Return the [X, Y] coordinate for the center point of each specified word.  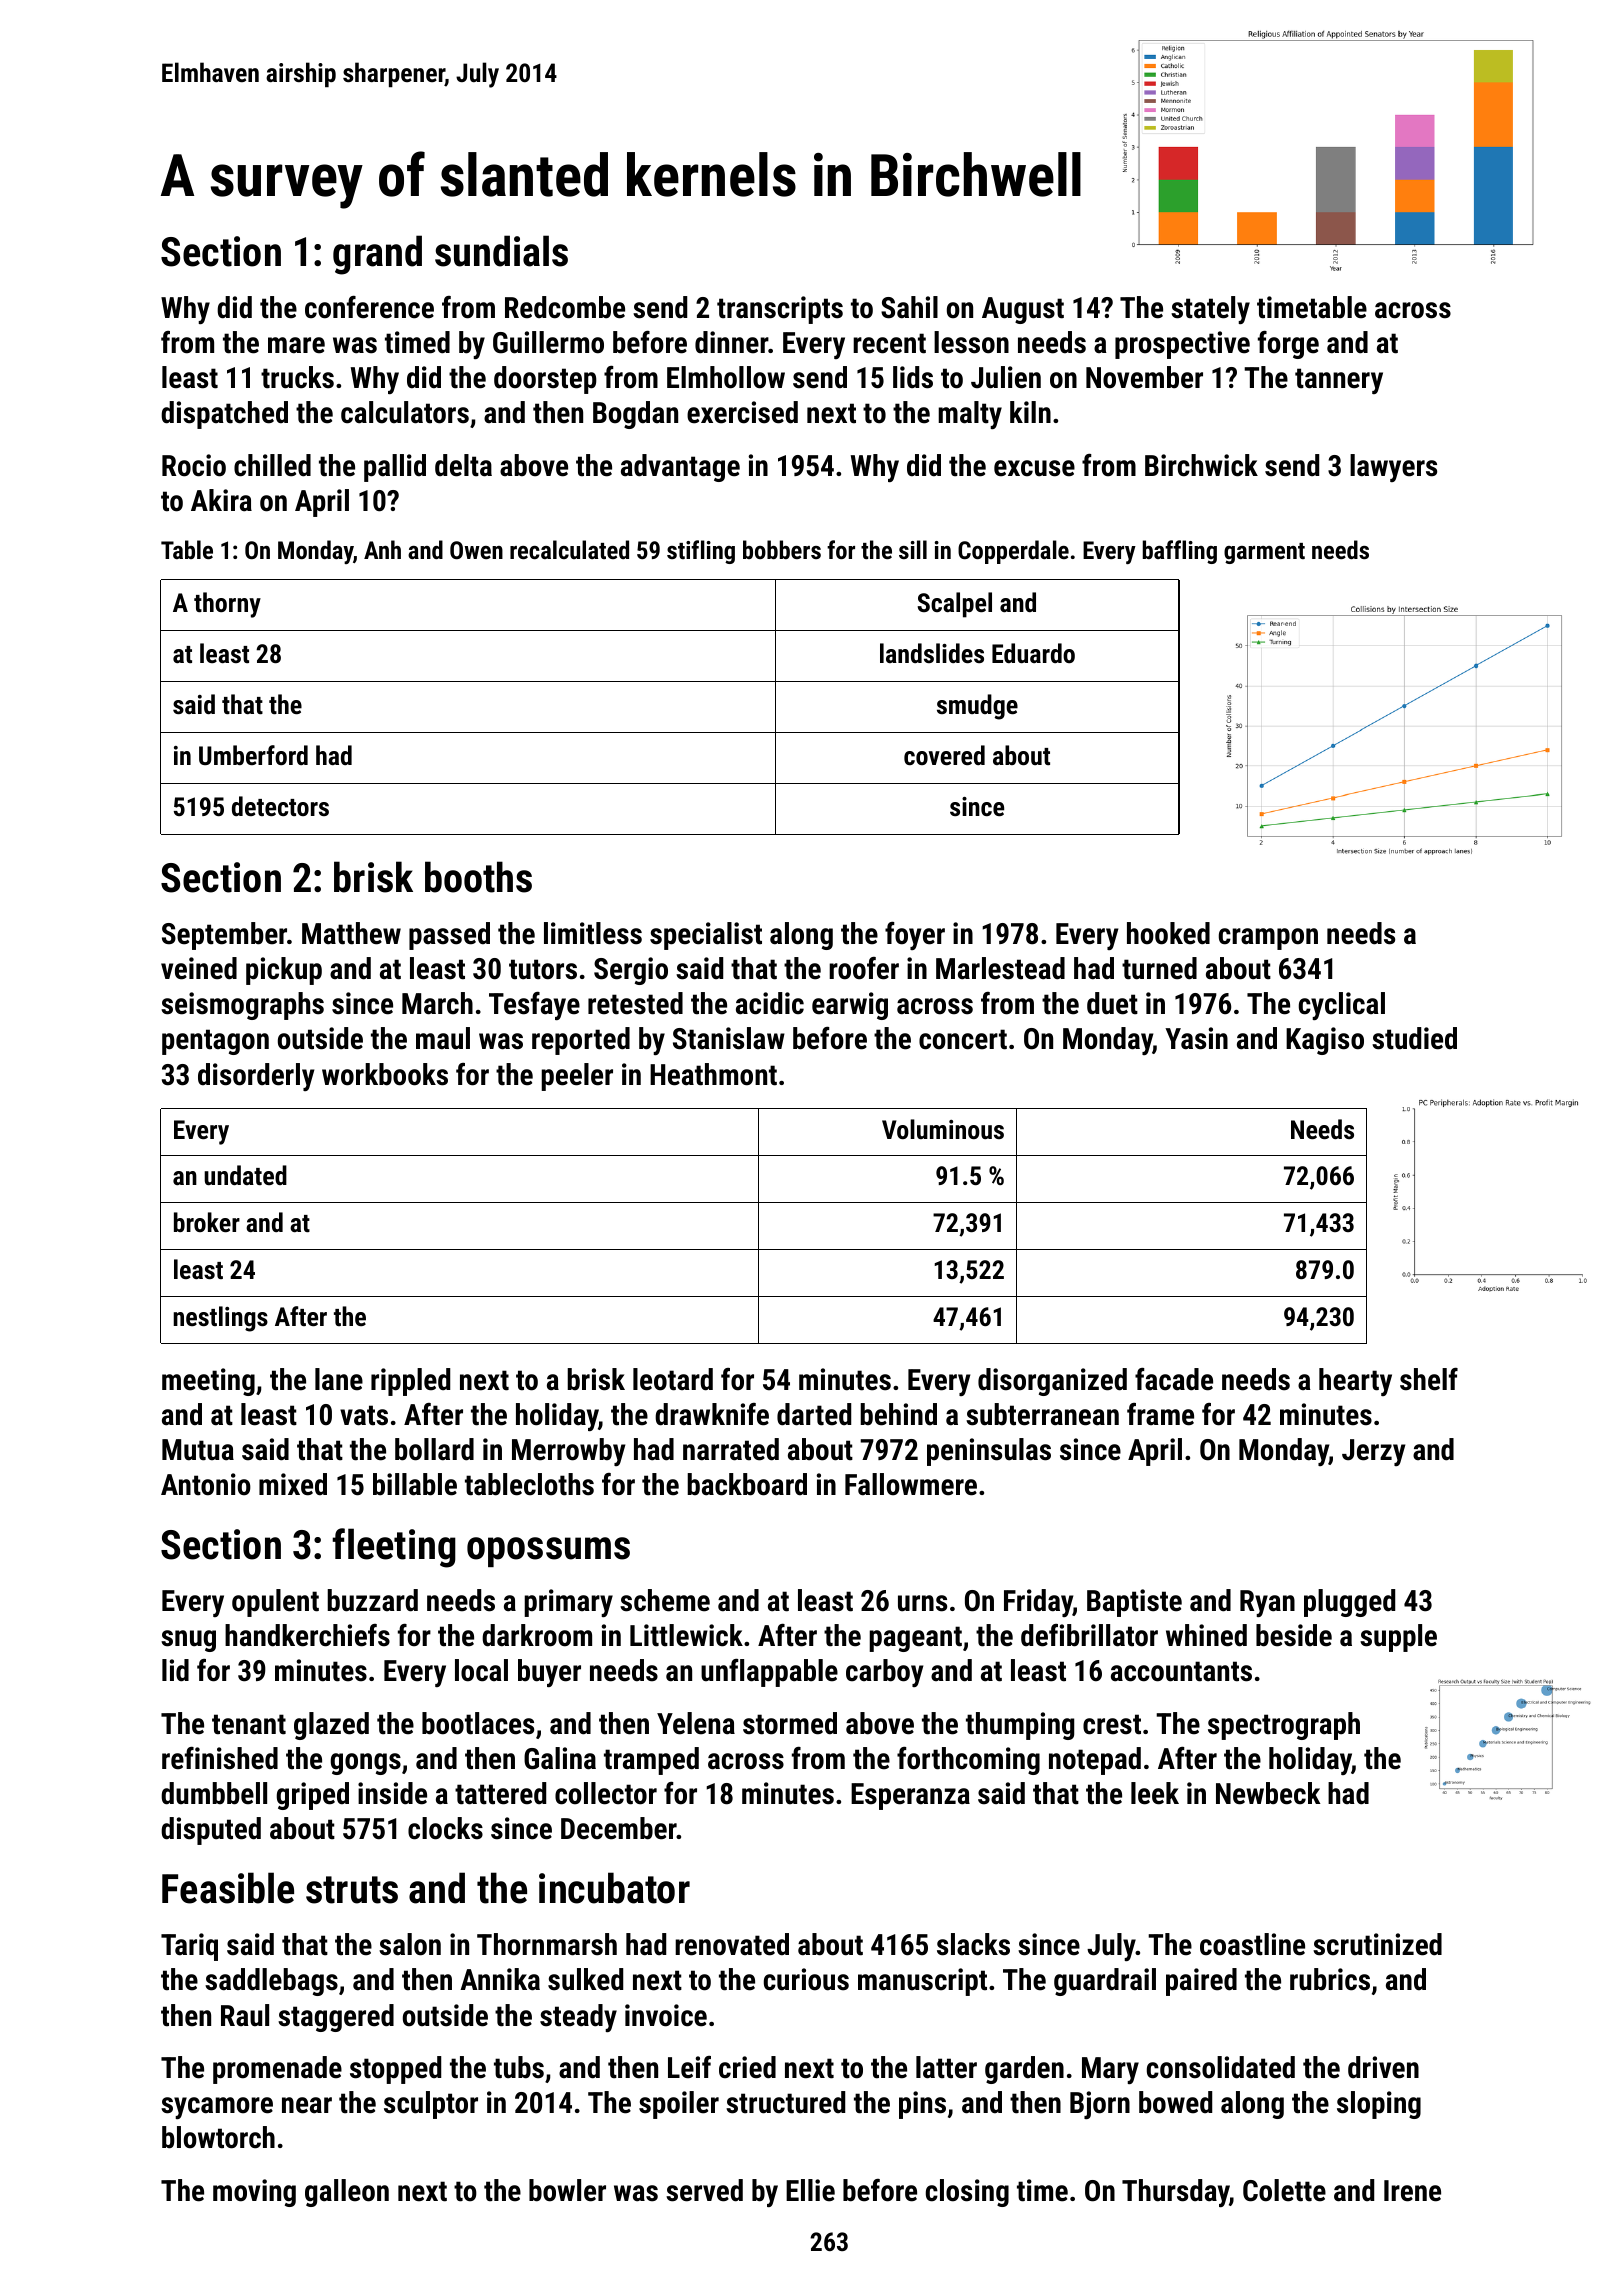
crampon [1268, 939]
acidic [770, 1003]
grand [377, 255]
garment [1264, 553]
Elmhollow [726, 377]
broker [207, 1222]
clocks [445, 1828]
